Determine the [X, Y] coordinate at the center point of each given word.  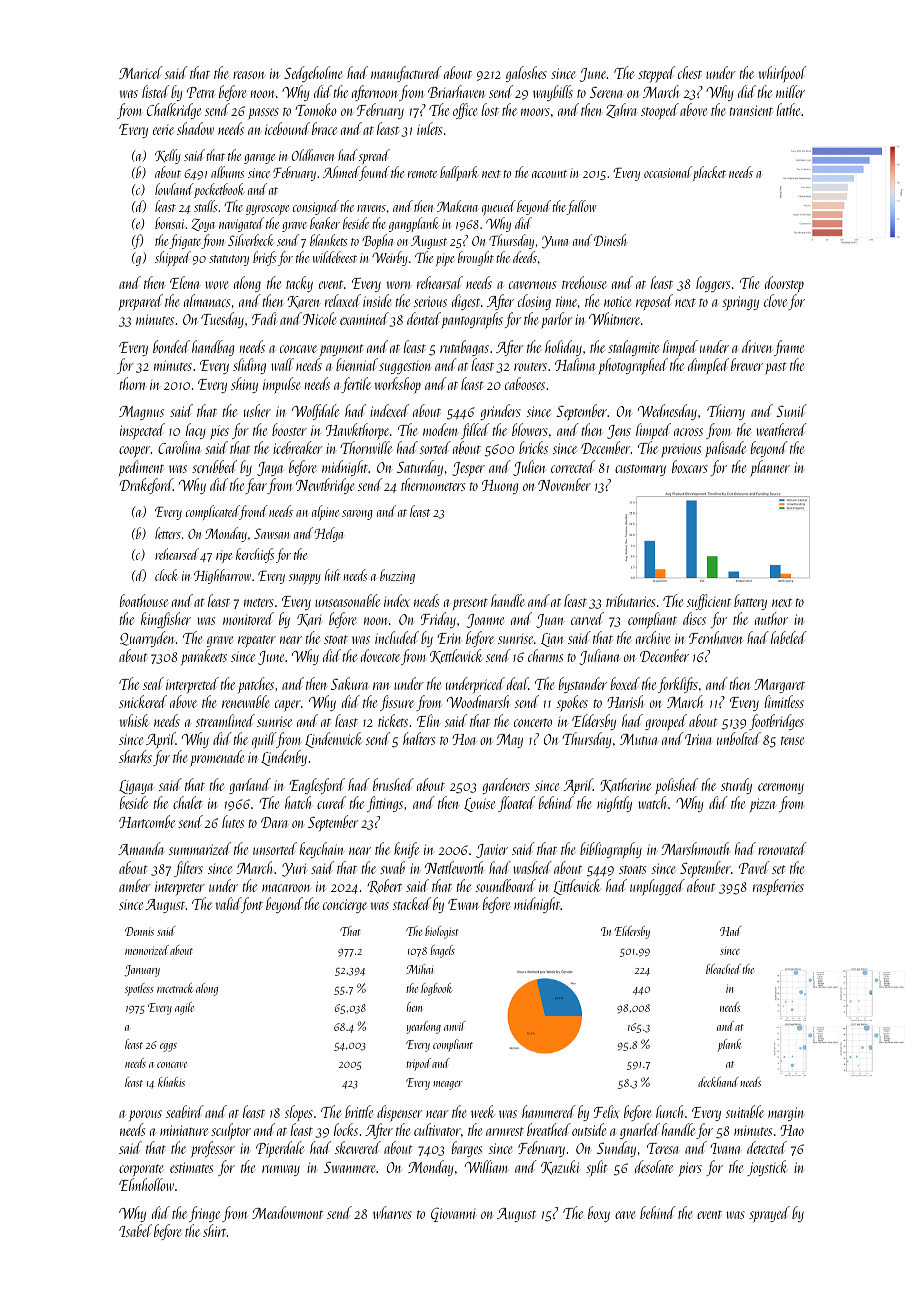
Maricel [141, 72]
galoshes [526, 74]
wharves [392, 1212]
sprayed [769, 1214]
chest [690, 72]
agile [184, 1008]
